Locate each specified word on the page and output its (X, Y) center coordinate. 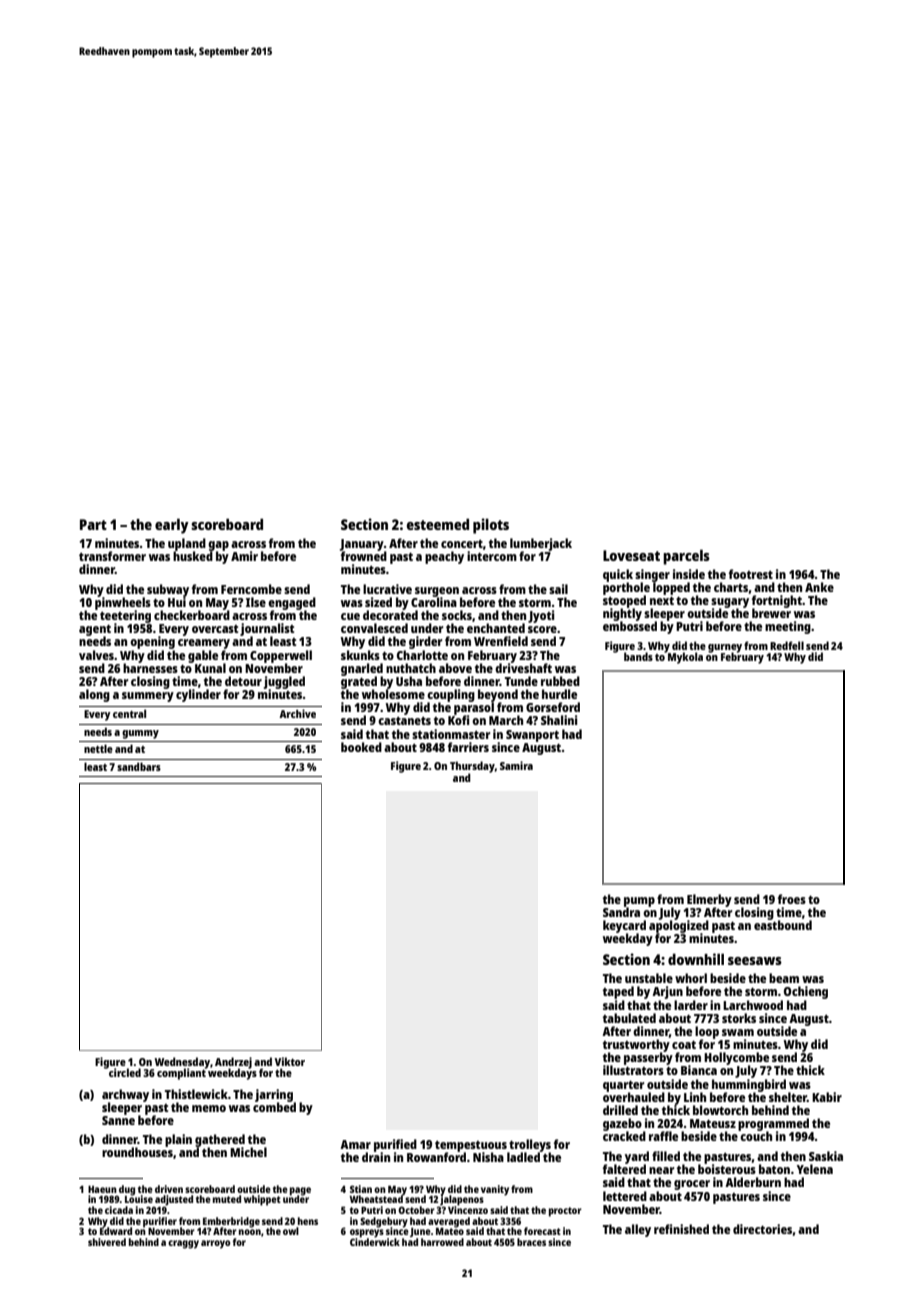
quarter (623, 1086)
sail (558, 589)
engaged (292, 603)
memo (209, 1108)
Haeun (102, 1189)
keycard (624, 926)
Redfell (787, 645)
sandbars (139, 766)
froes (792, 899)
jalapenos (462, 1200)
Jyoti (541, 616)
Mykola (685, 658)
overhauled (634, 1097)
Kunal (210, 668)
